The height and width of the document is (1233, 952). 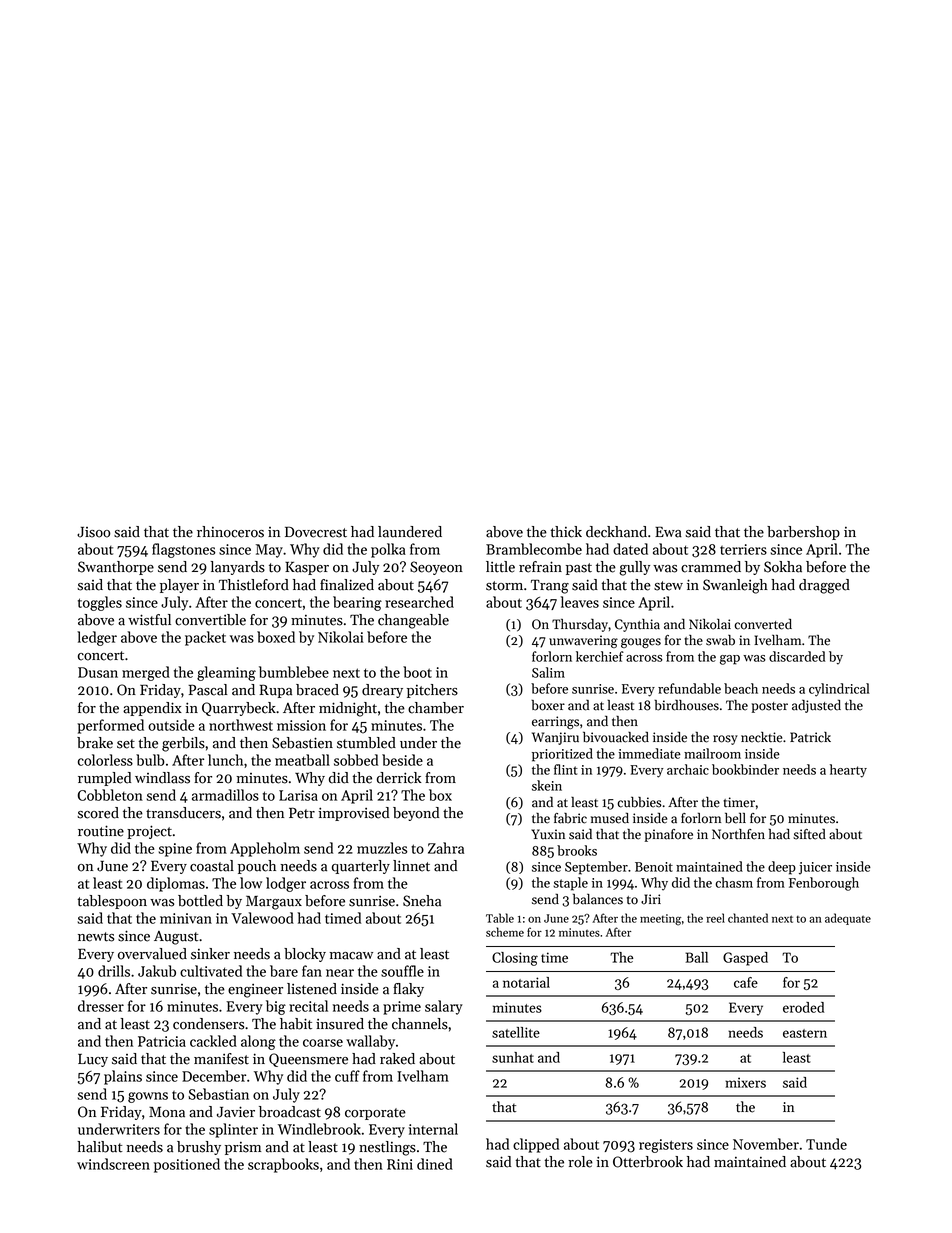 I want to click on convertible, so click(x=210, y=620).
